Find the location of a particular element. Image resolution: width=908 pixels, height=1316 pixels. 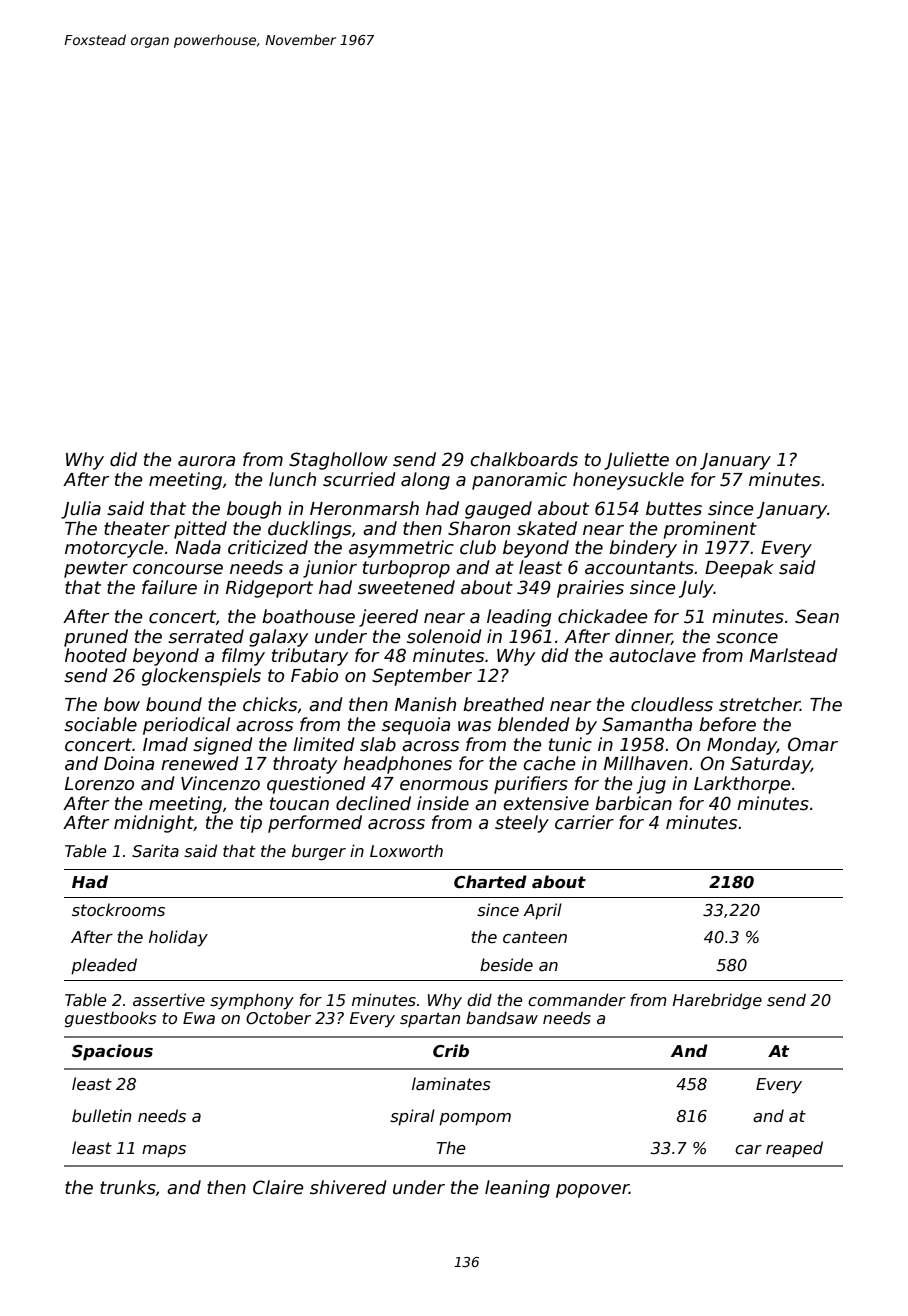

holiday is located at coordinates (178, 938).
